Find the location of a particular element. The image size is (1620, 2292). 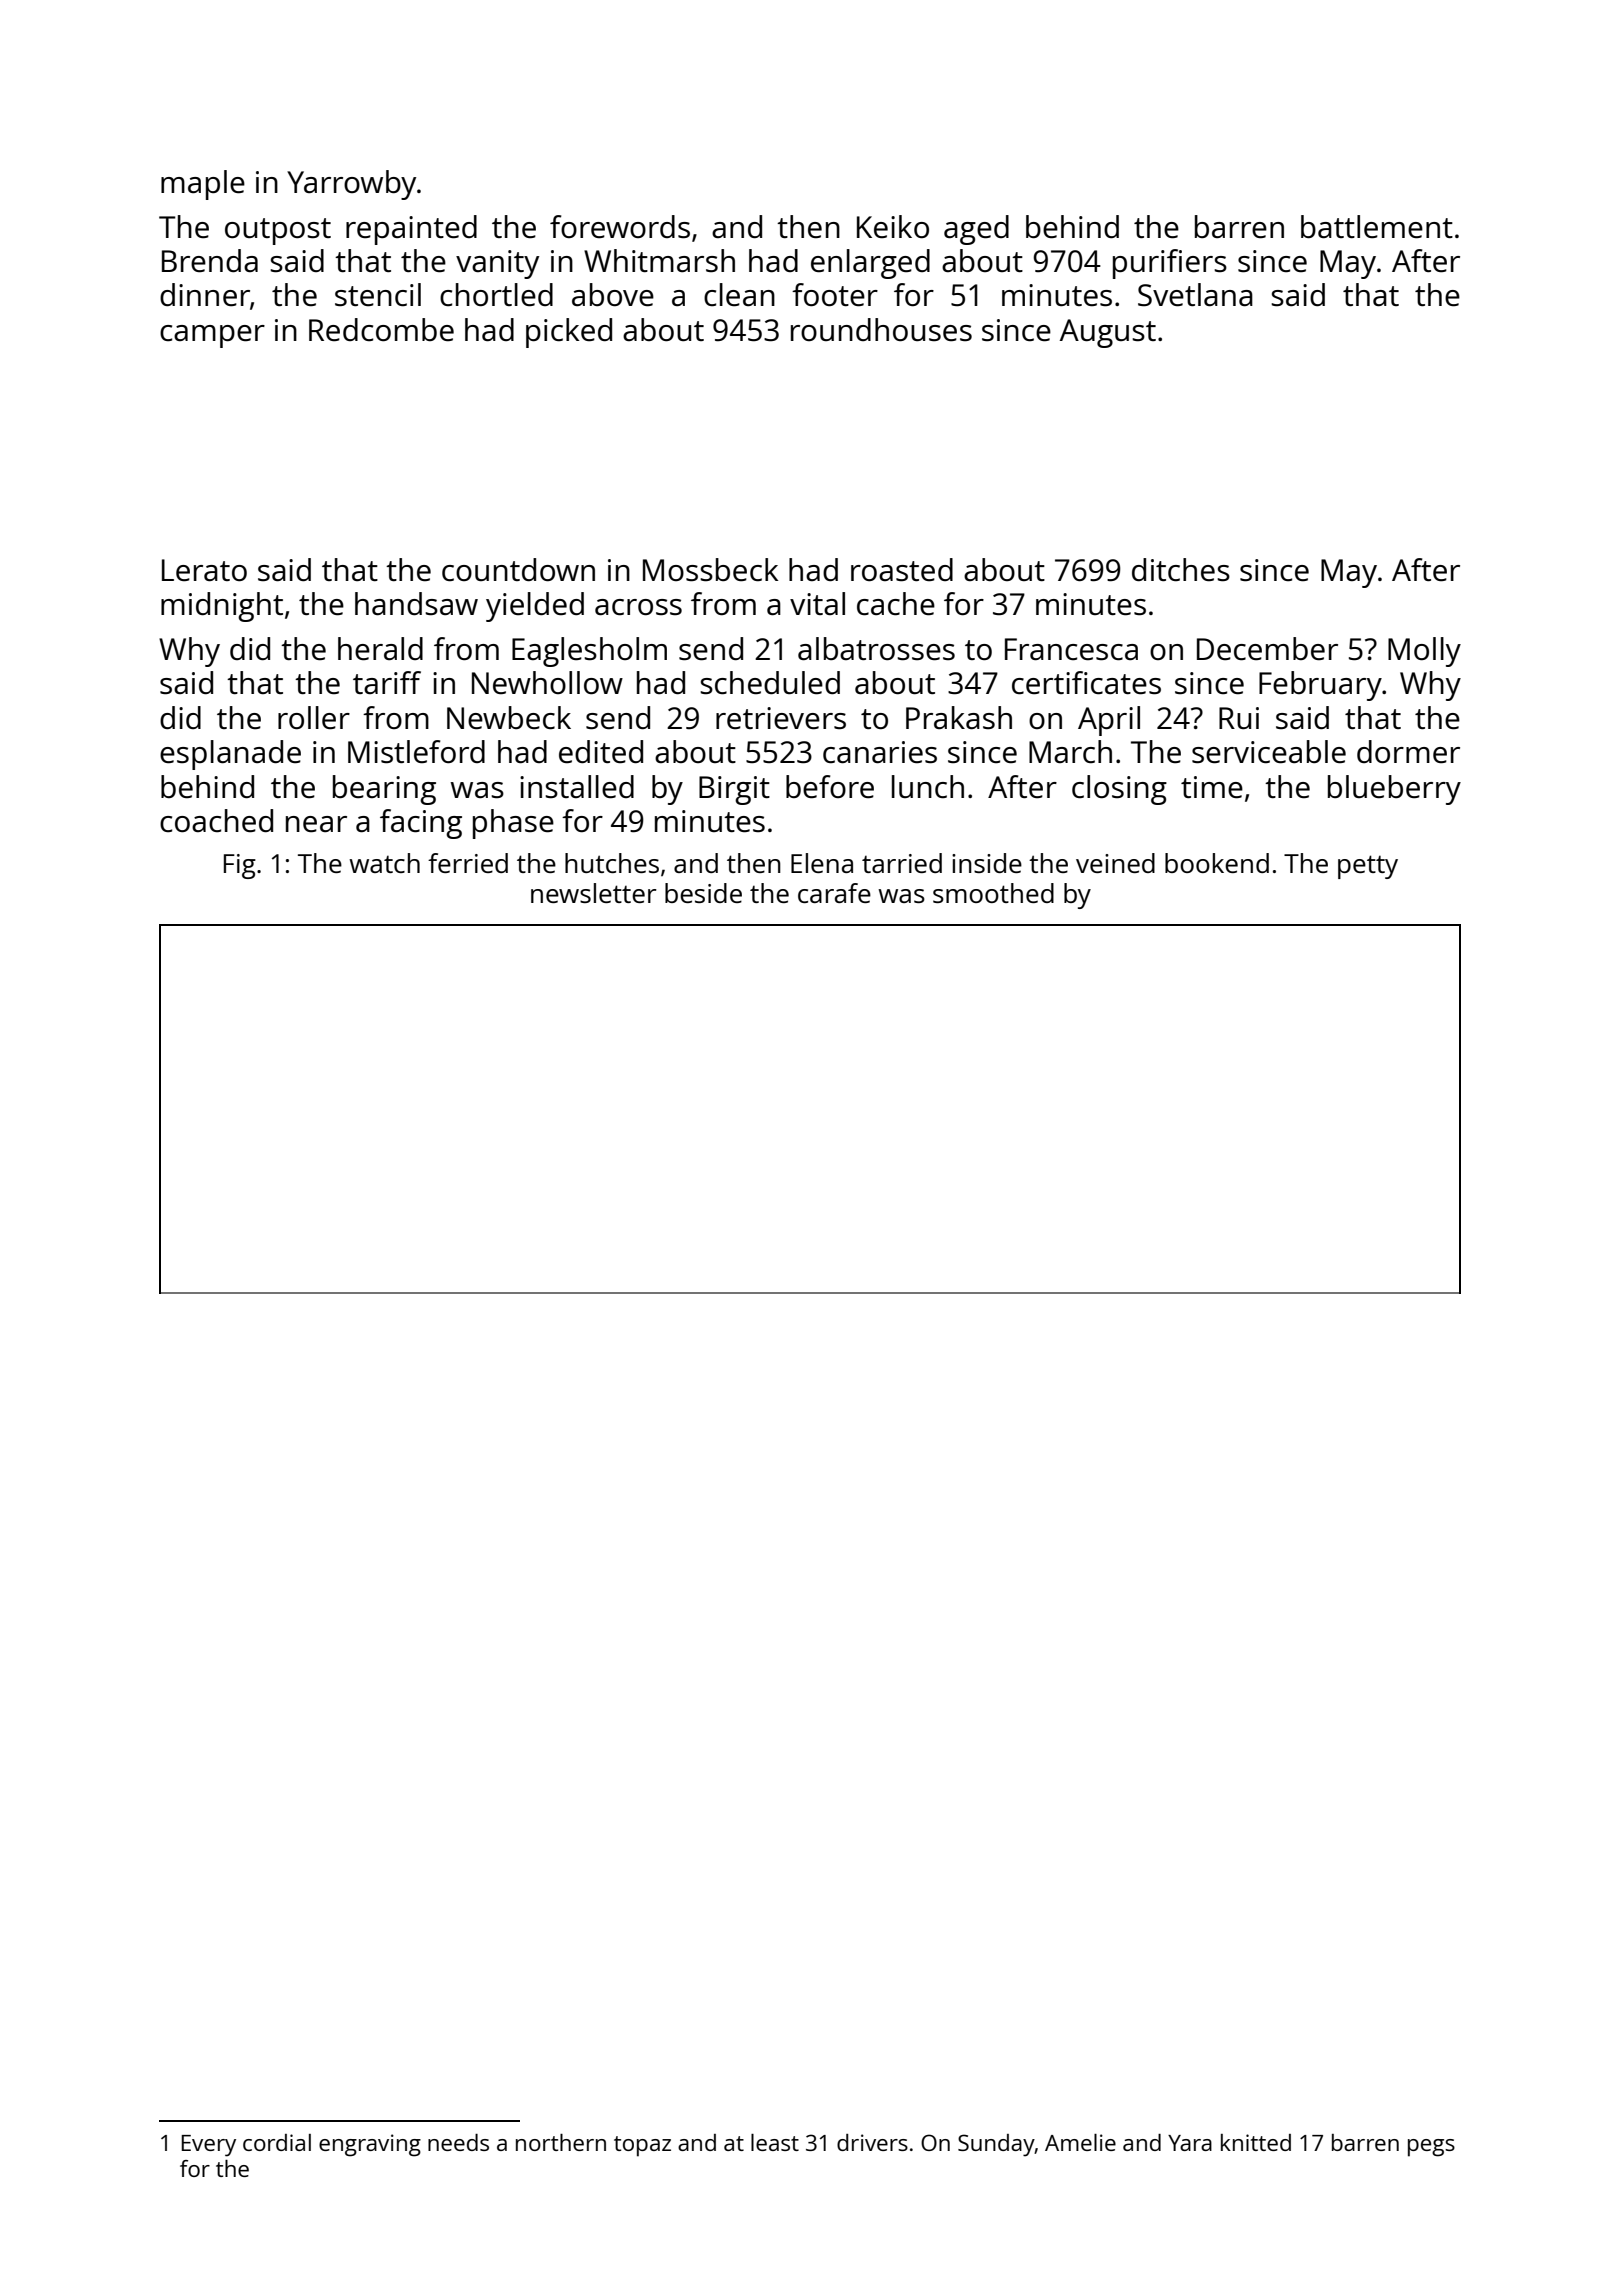

ditches is located at coordinates (1181, 570).
